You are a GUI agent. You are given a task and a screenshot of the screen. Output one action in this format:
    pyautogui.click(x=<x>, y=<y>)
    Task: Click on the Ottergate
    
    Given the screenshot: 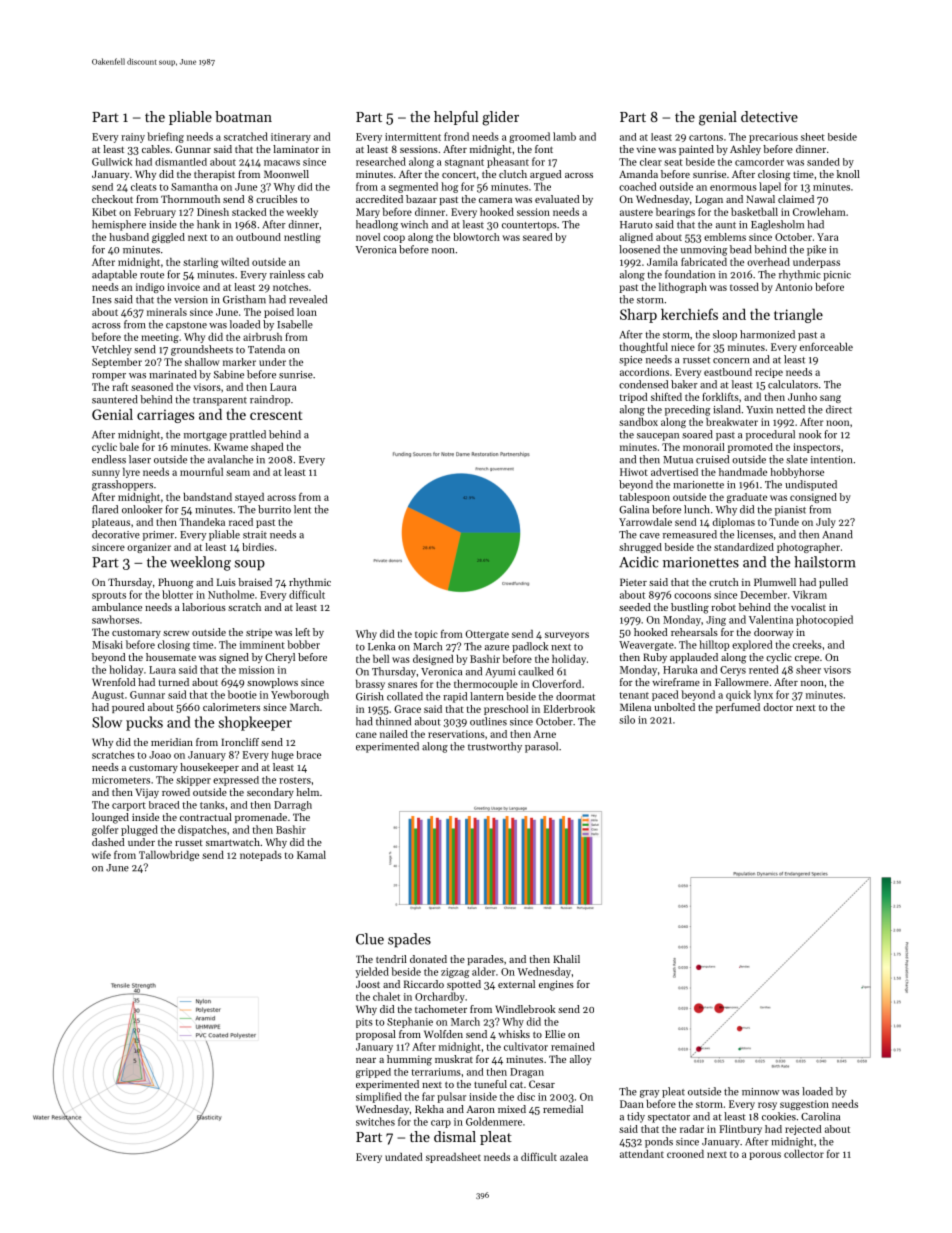 What is the action you would take?
    pyautogui.click(x=487, y=635)
